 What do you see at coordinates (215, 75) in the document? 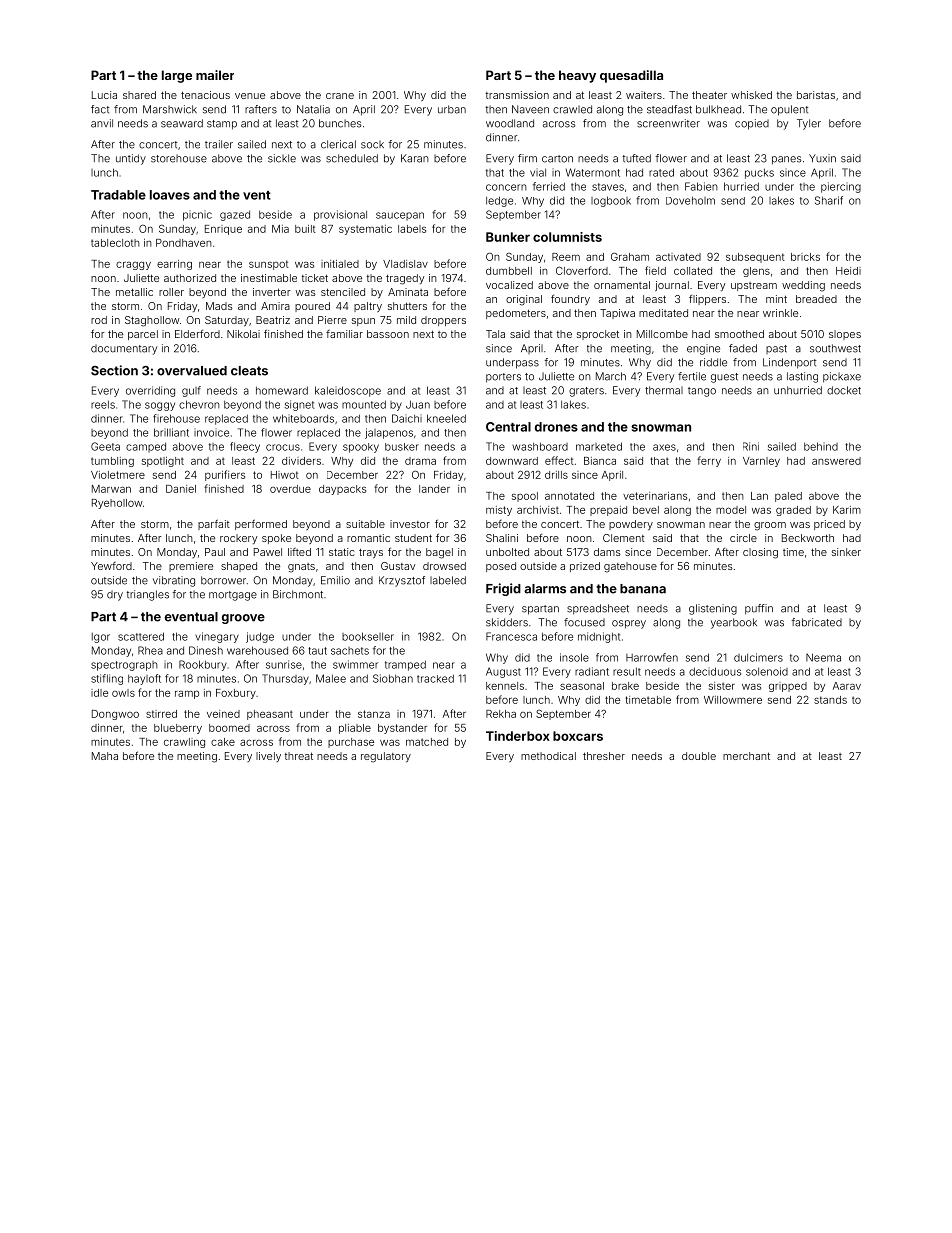
I see `mailer` at bounding box center [215, 75].
